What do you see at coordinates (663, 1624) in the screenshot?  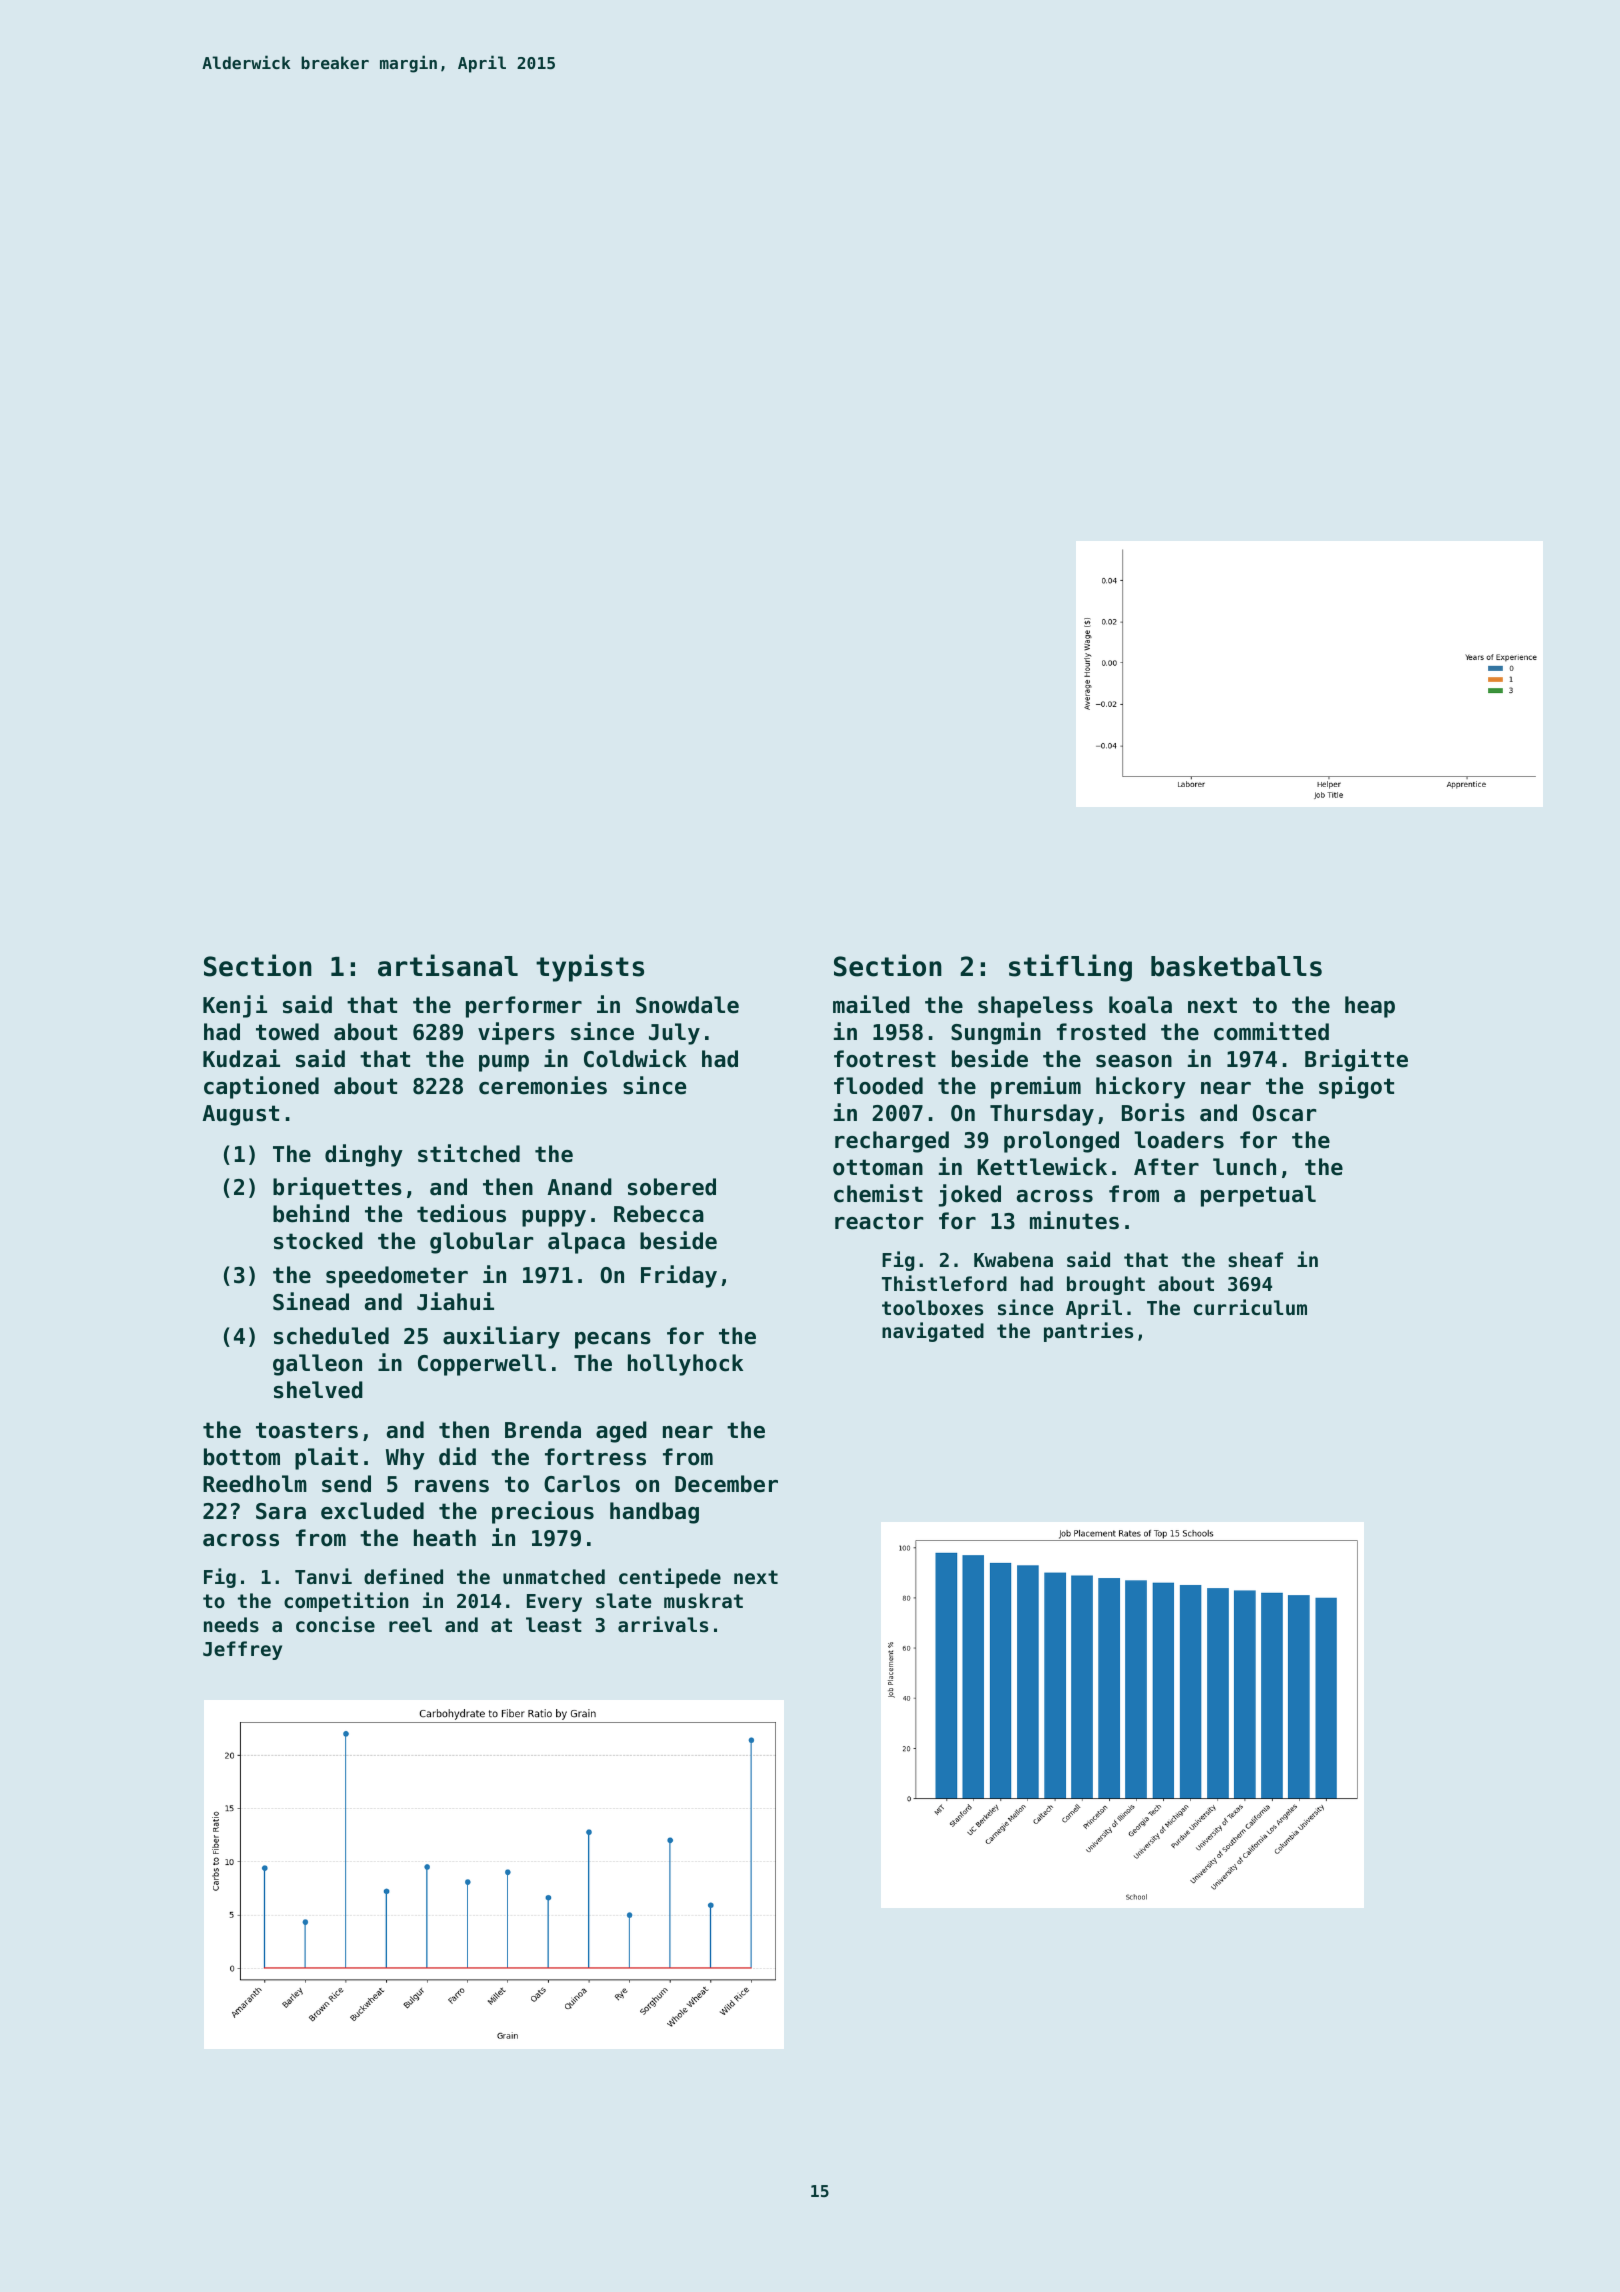 I see `arrivals` at bounding box center [663, 1624].
